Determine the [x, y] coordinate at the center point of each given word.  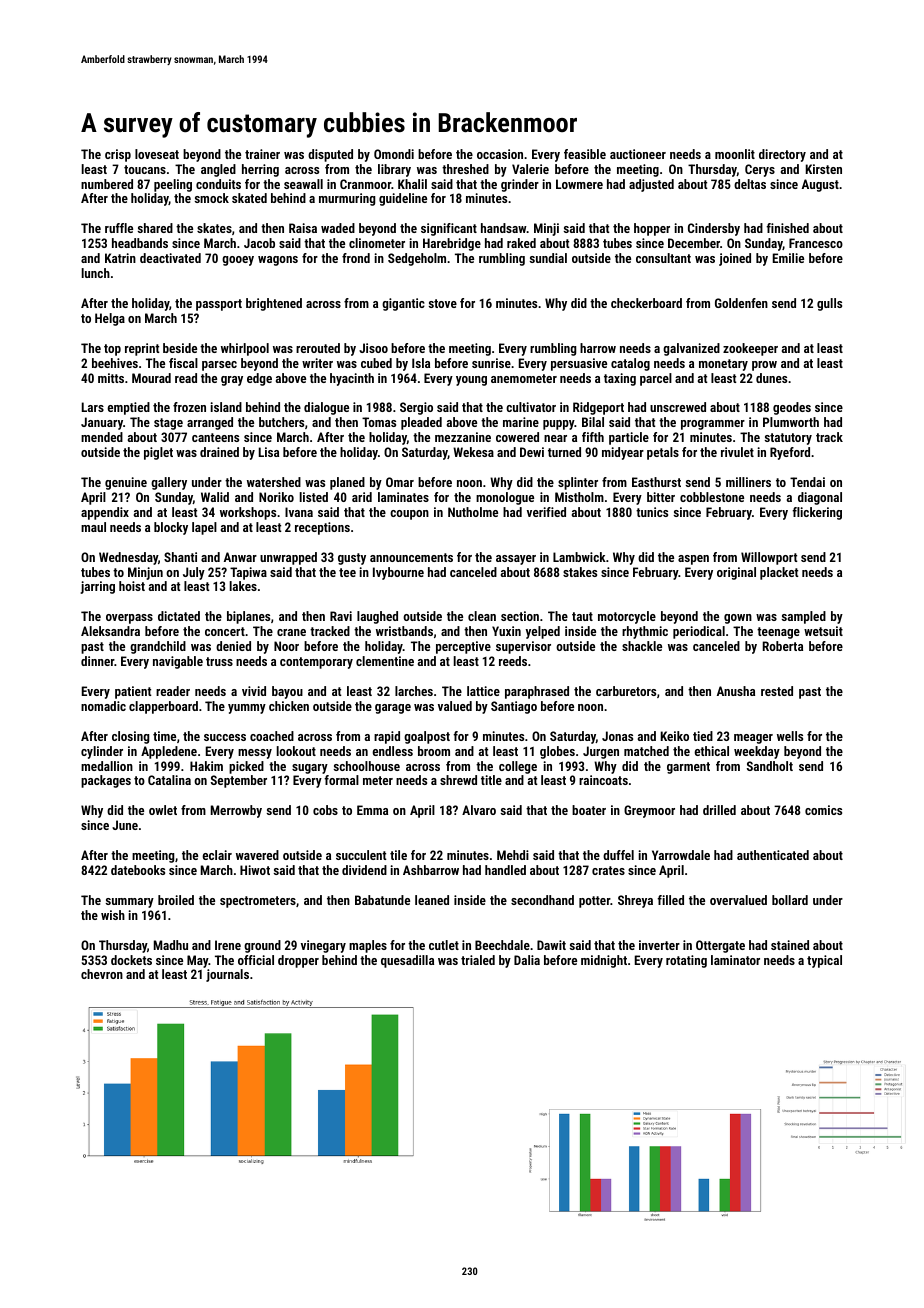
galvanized [691, 349]
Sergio [416, 408]
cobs [325, 810]
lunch [96, 273]
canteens [215, 437]
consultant [663, 258]
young [471, 381]
